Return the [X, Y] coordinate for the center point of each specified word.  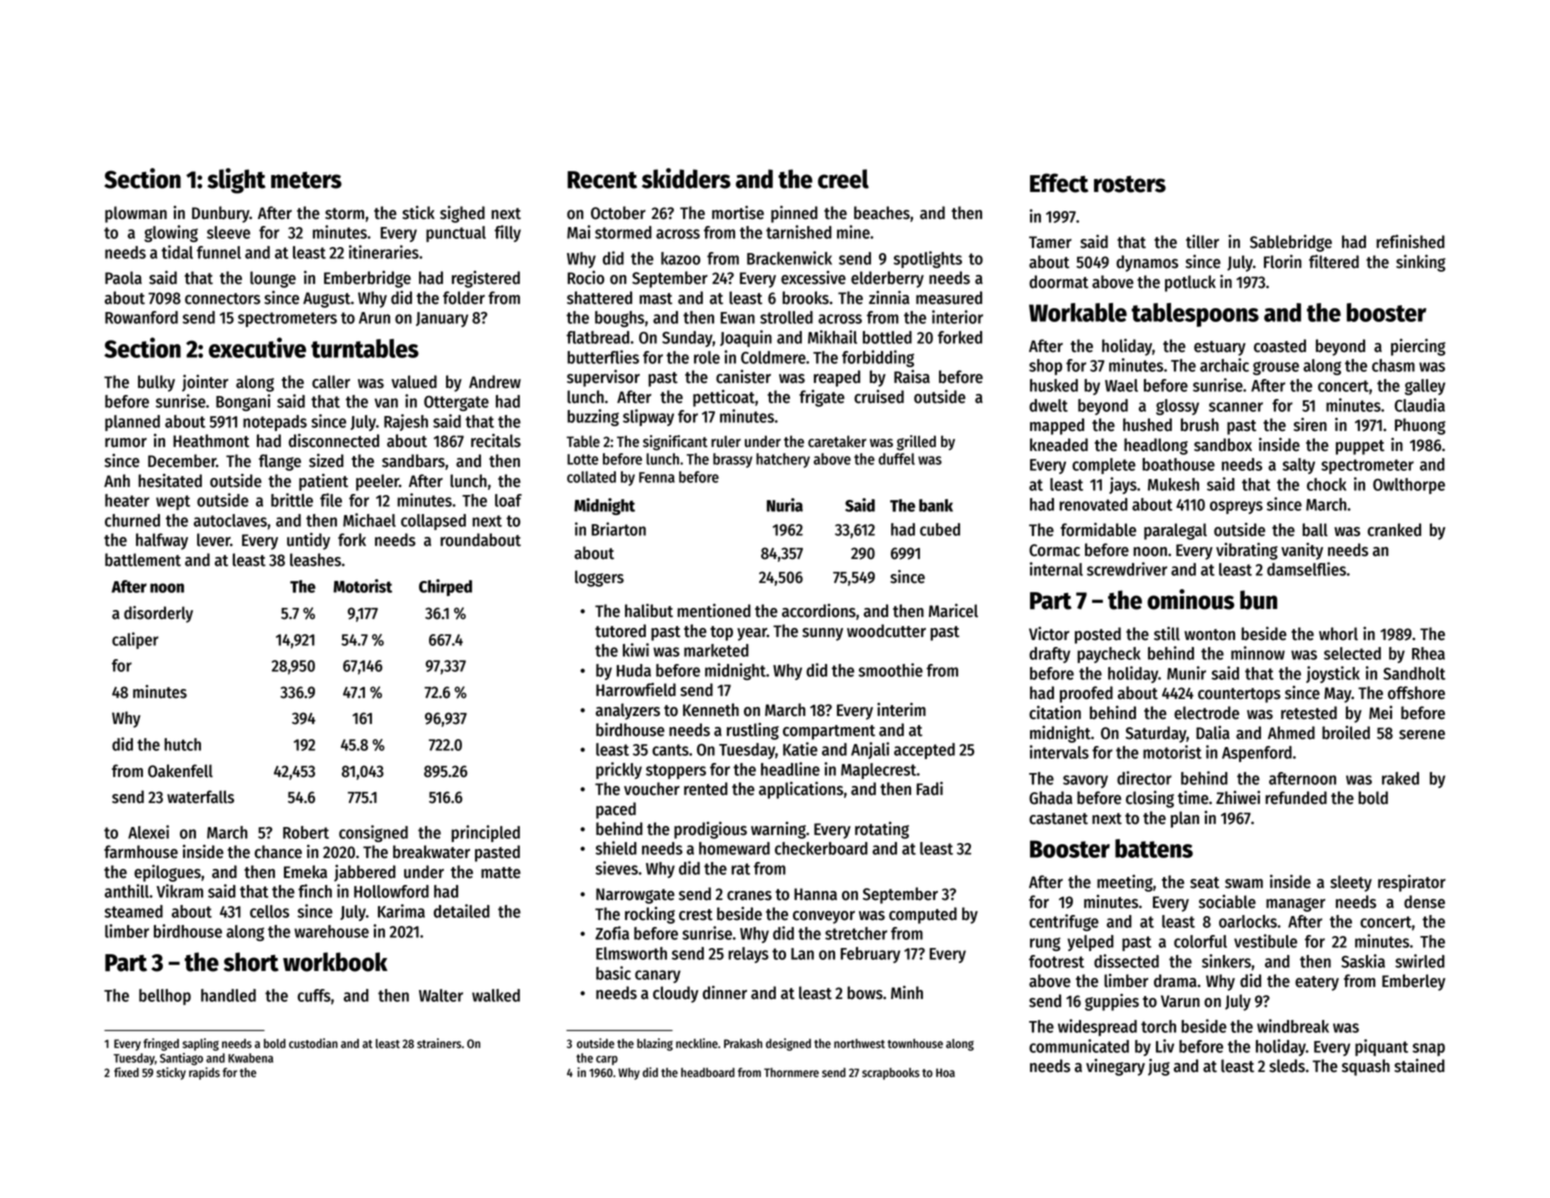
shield [616, 848]
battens [1154, 848]
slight [236, 181]
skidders [686, 178]
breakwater [431, 852]
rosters [1130, 184]
